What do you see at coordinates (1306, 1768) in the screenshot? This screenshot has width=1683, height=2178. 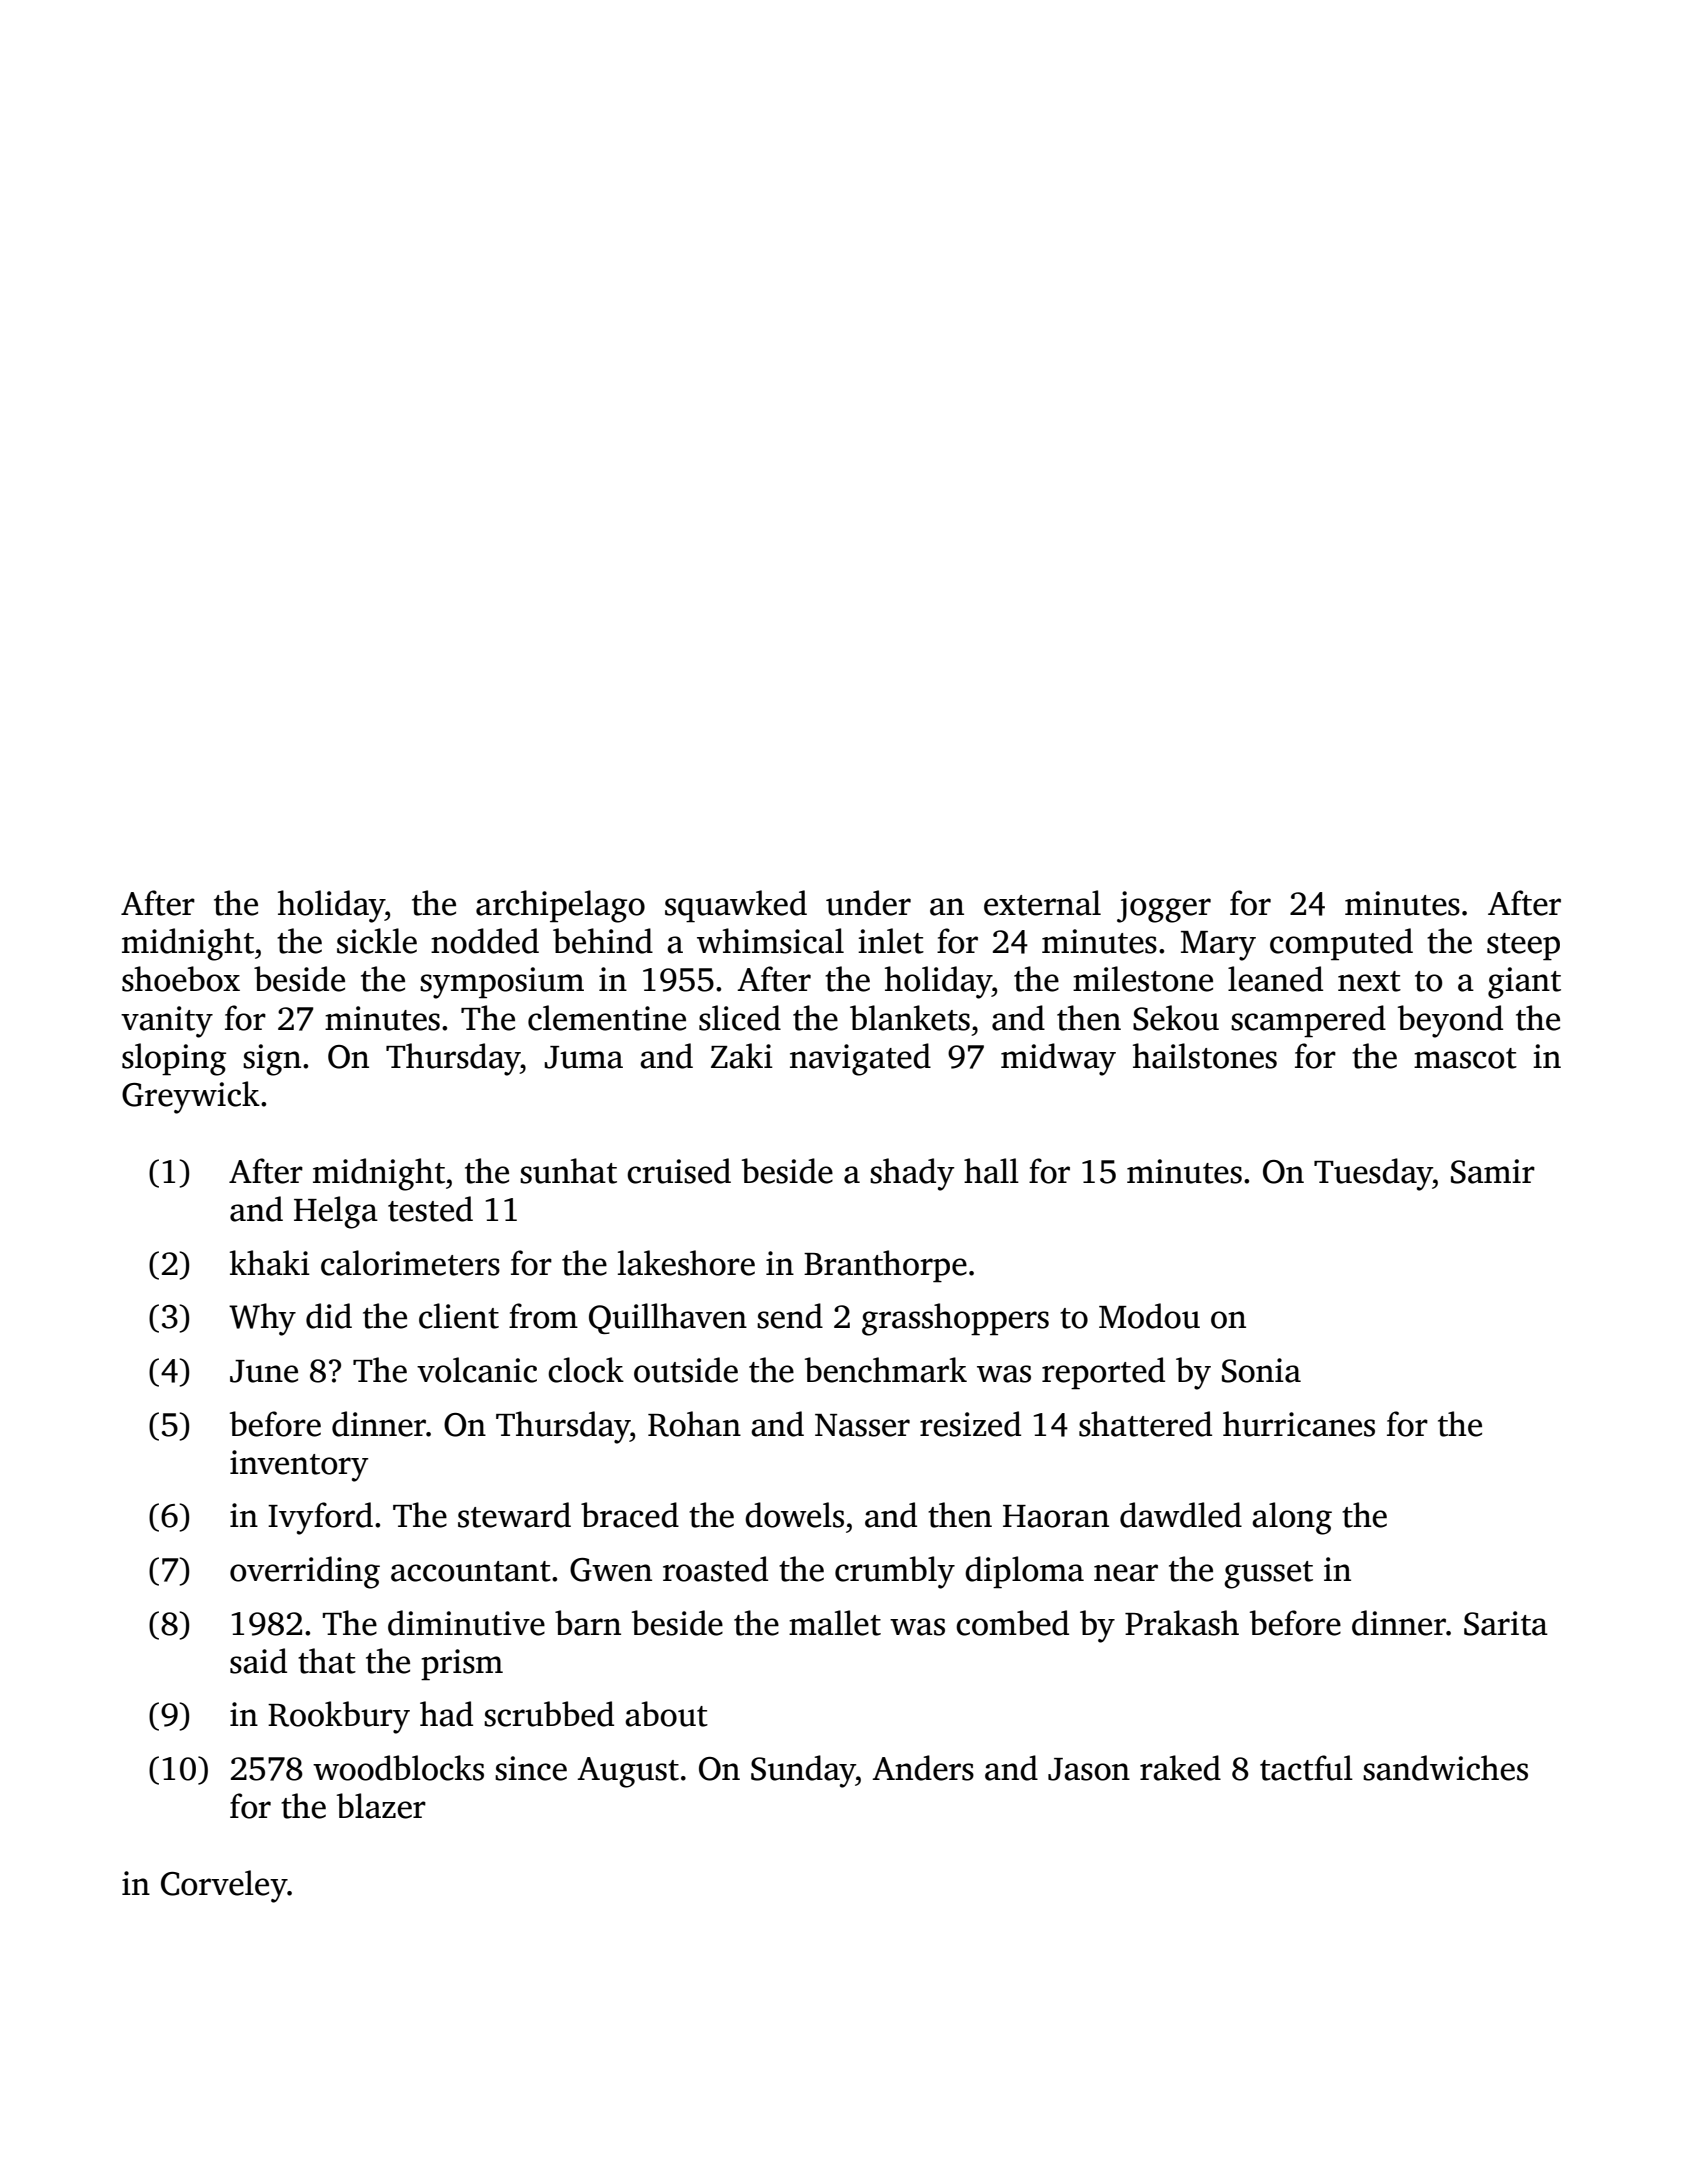 I see `tactful` at bounding box center [1306, 1768].
